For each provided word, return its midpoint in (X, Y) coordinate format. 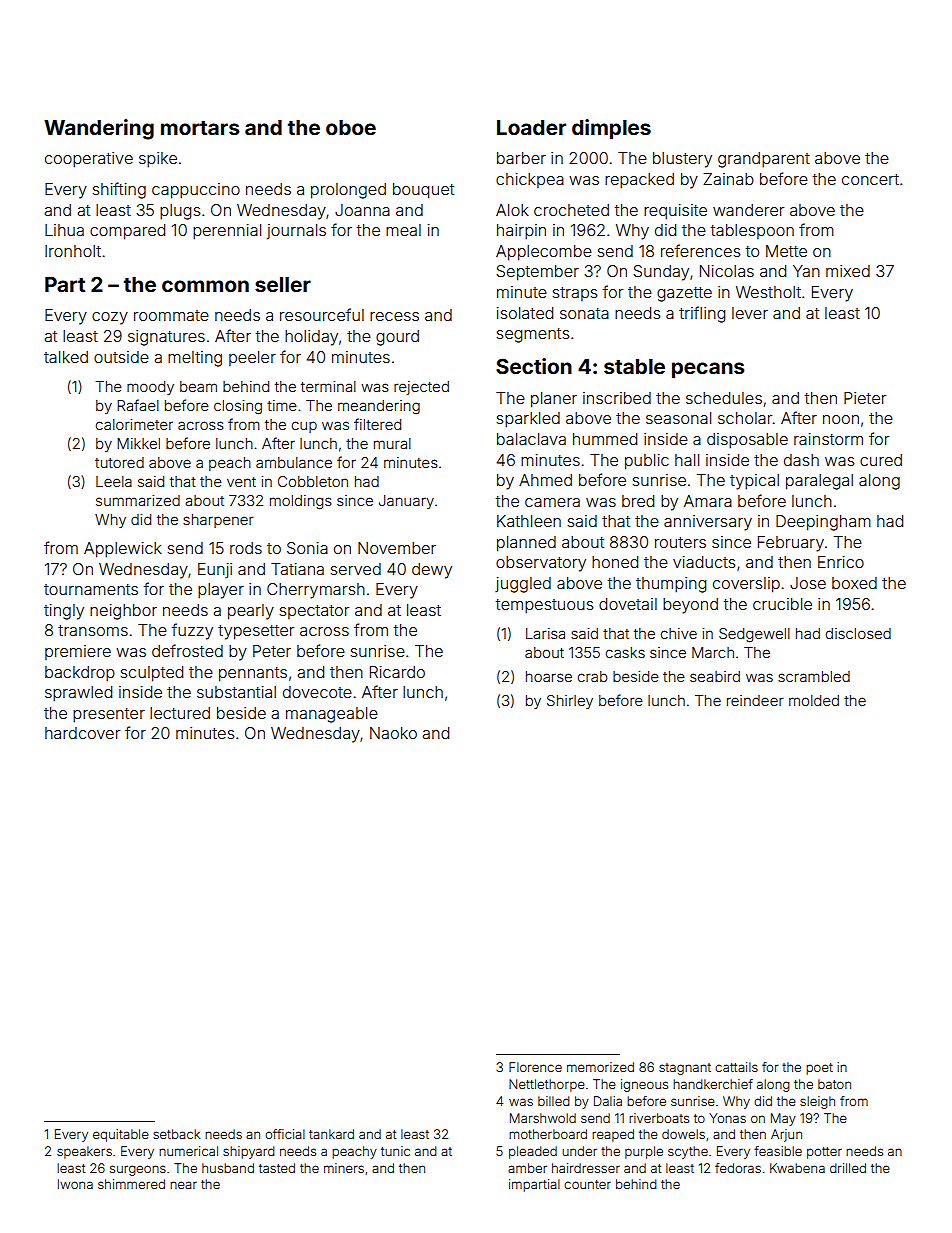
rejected (421, 388)
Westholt (768, 292)
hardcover (82, 733)
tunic (395, 1151)
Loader (531, 127)
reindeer (755, 700)
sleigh (817, 1102)
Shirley (570, 702)
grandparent (764, 160)
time (282, 405)
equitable (121, 1135)
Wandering (99, 129)
